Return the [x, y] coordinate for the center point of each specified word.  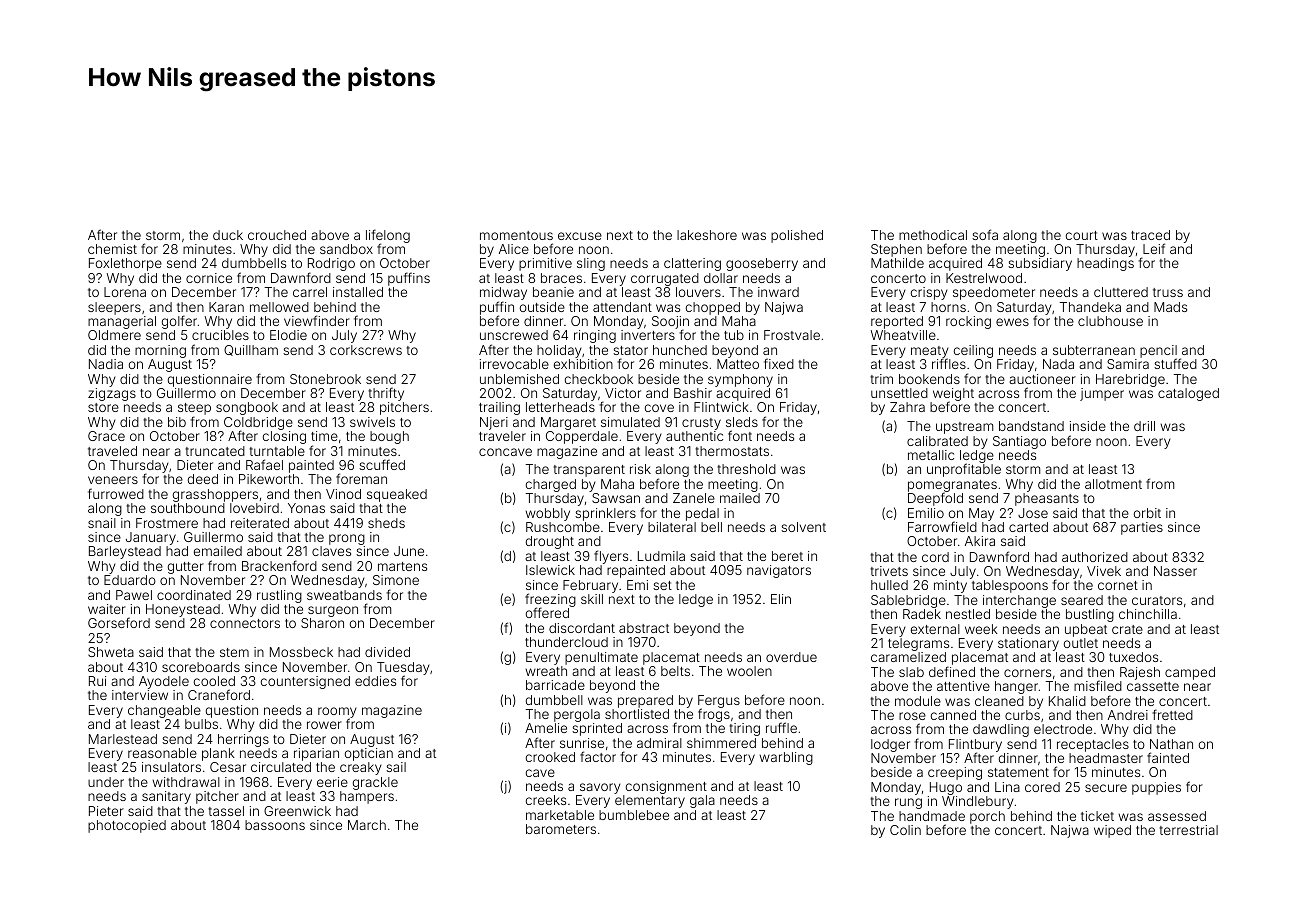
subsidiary [1040, 264]
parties [1142, 528]
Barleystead [125, 552]
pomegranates [952, 486]
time [324, 436]
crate [1127, 629]
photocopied [127, 826]
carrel [310, 292]
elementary [650, 801]
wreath [546, 671]
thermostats [732, 451]
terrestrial [1188, 830]
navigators [779, 571]
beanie [553, 292]
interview [140, 695]
